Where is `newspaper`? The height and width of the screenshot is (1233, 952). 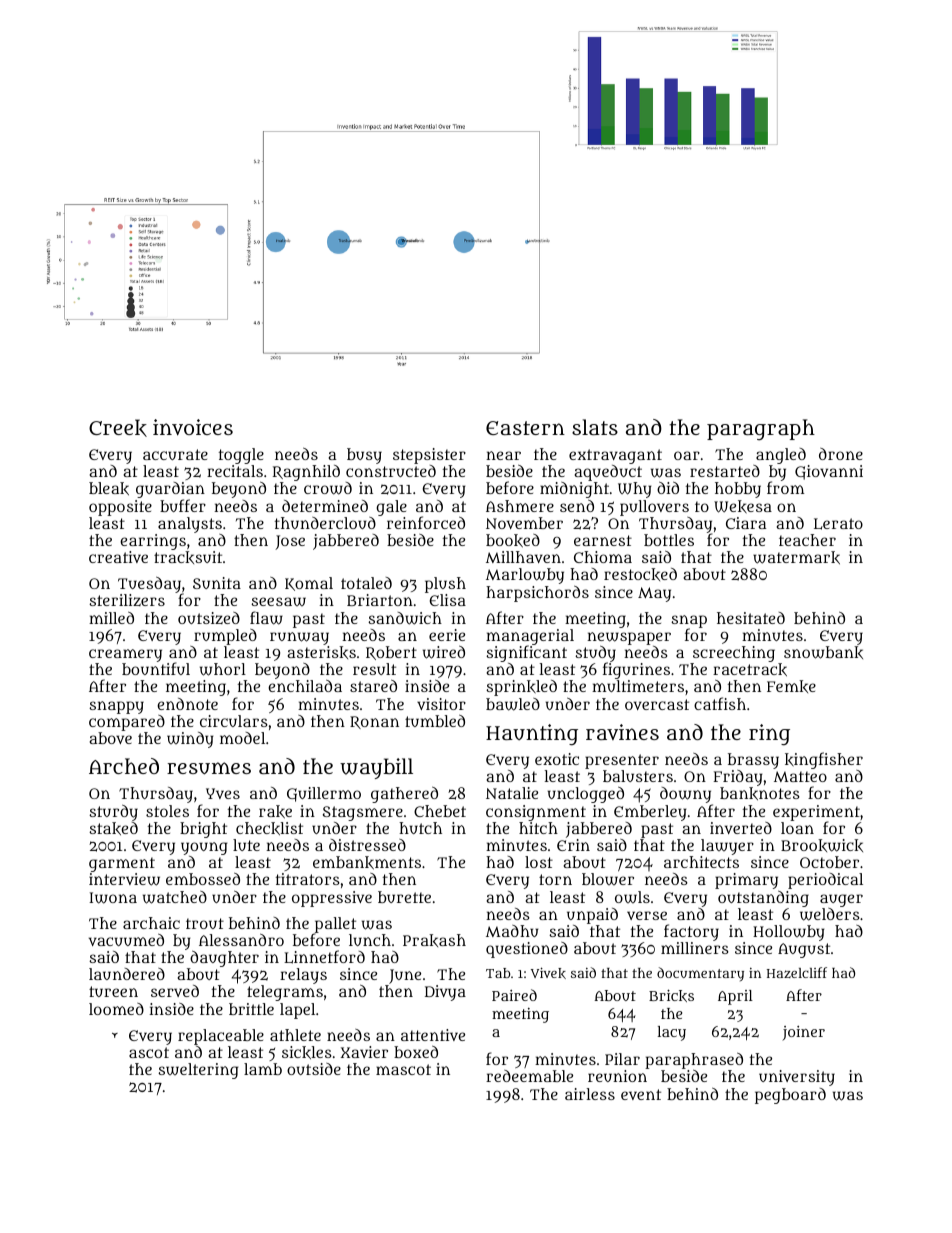
newspaper is located at coordinates (629, 638).
